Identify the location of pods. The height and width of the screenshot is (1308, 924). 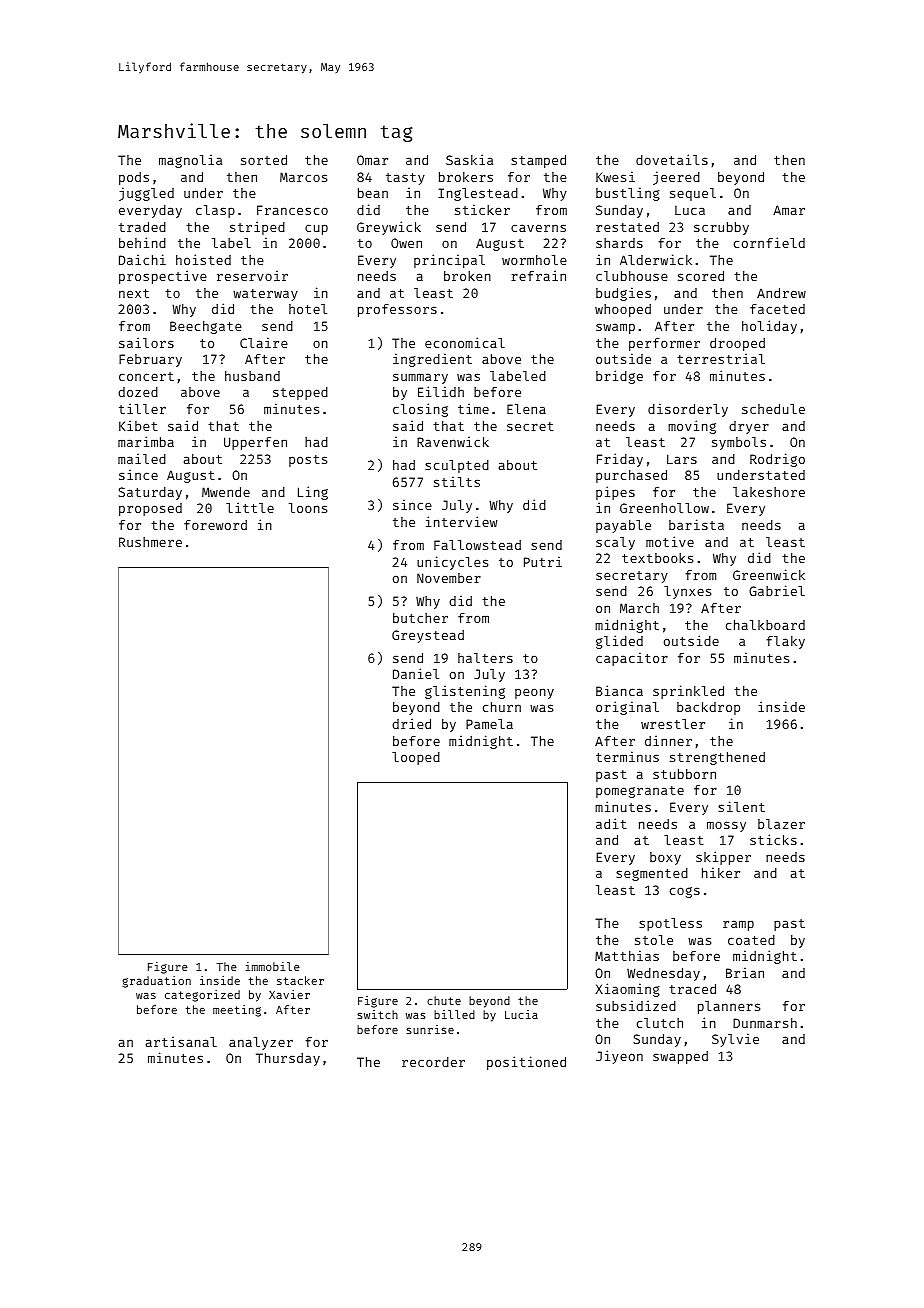
(134, 178).
